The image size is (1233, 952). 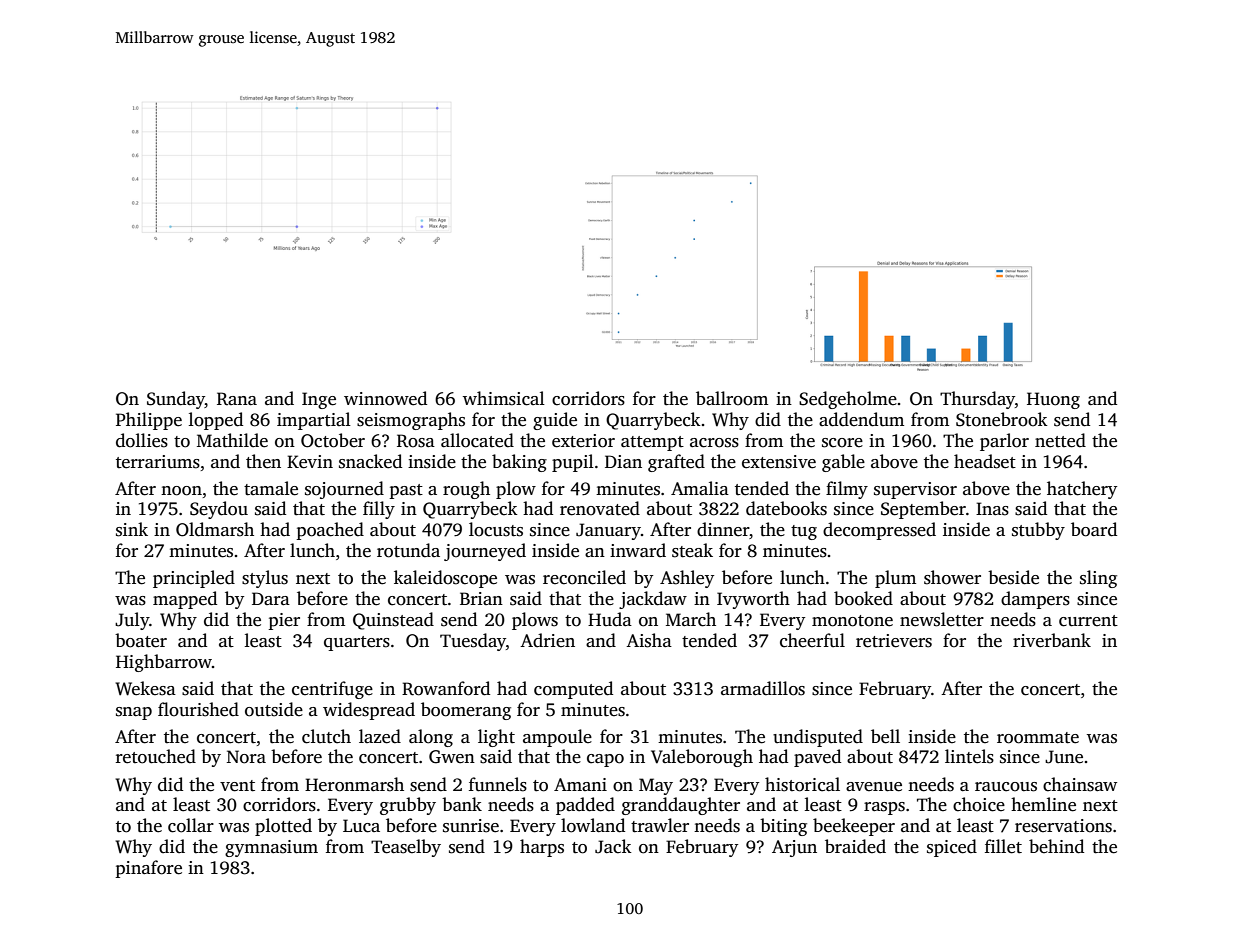 What do you see at coordinates (1053, 400) in the image?
I see `Huong` at bounding box center [1053, 400].
